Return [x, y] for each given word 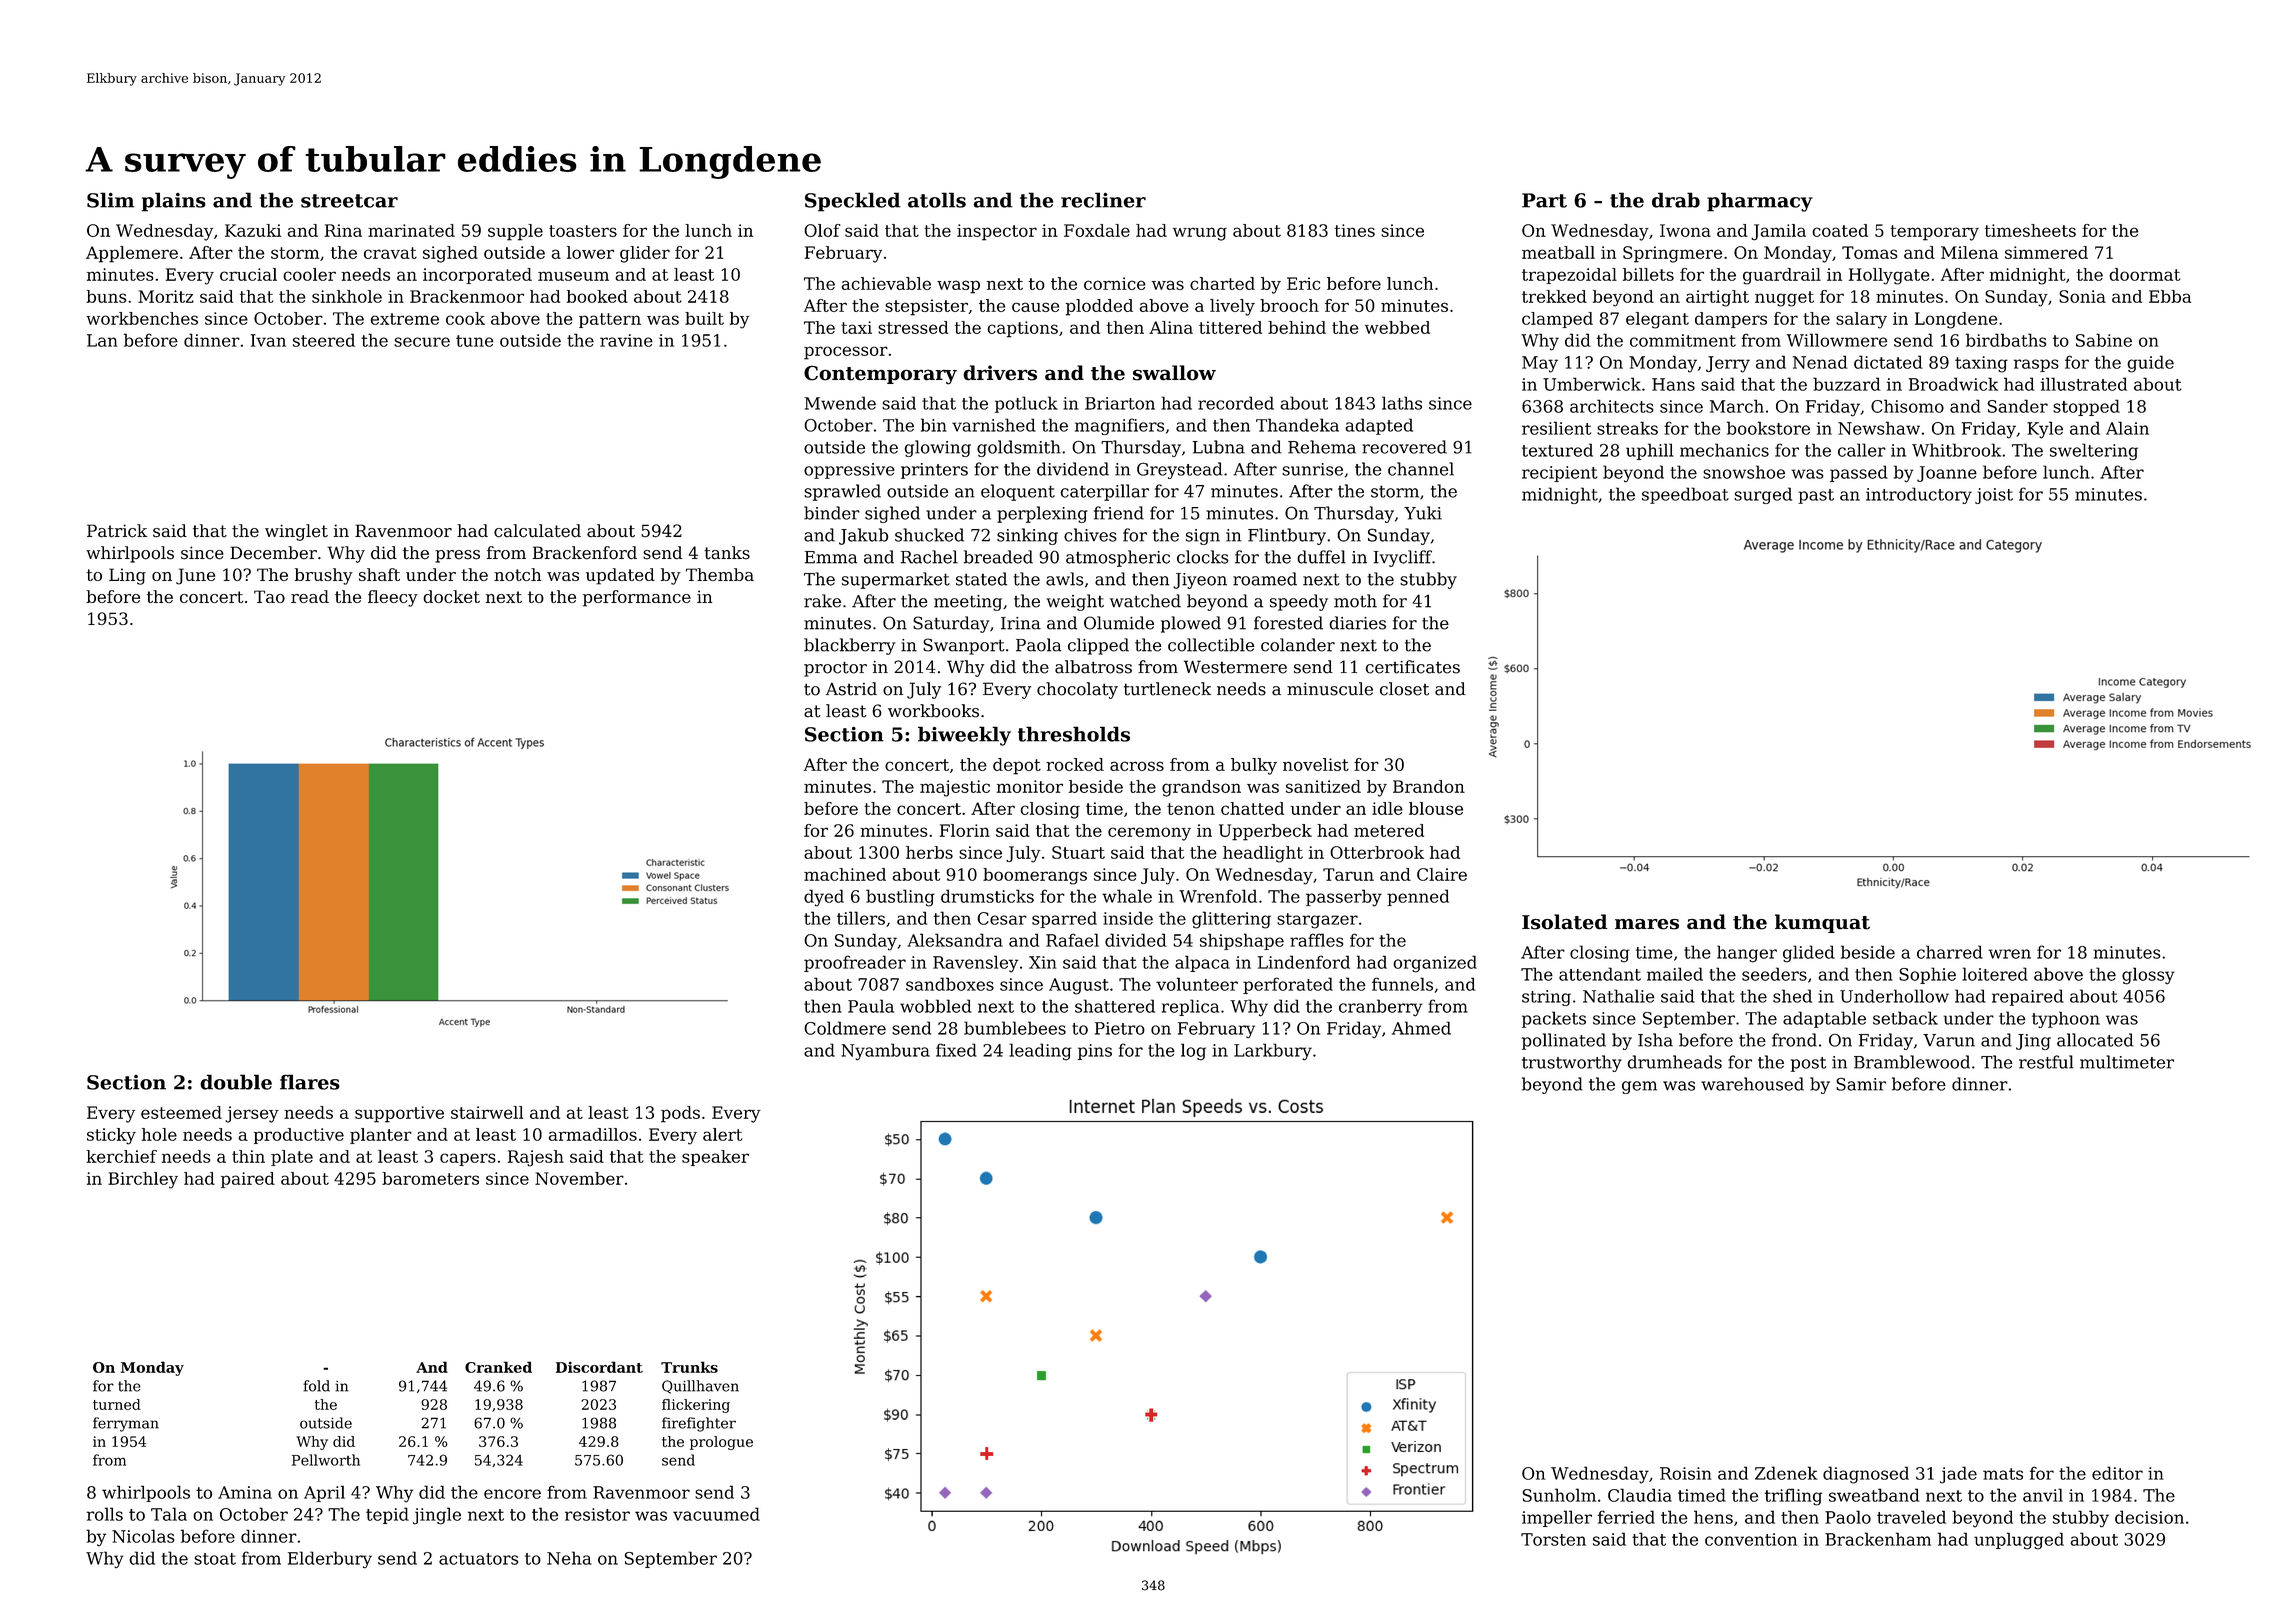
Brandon [1429, 786]
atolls [937, 200]
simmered [2046, 252]
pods [680, 1114]
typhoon [2066, 1019]
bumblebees [1015, 1028]
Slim [110, 200]
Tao [269, 596]
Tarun [1348, 874]
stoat [215, 1559]
